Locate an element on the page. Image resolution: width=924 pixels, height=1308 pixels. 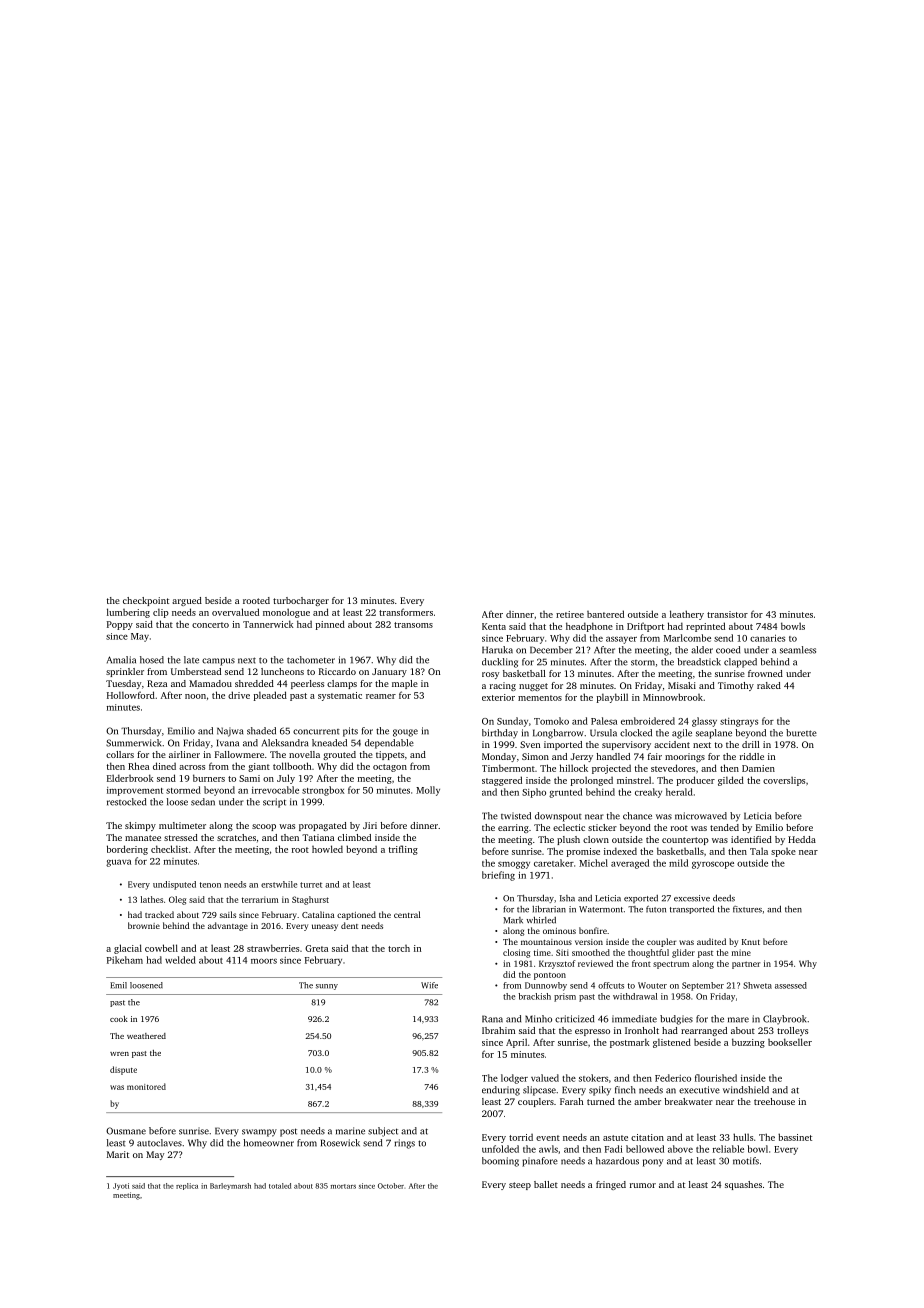
subject is located at coordinates (383, 1132).
